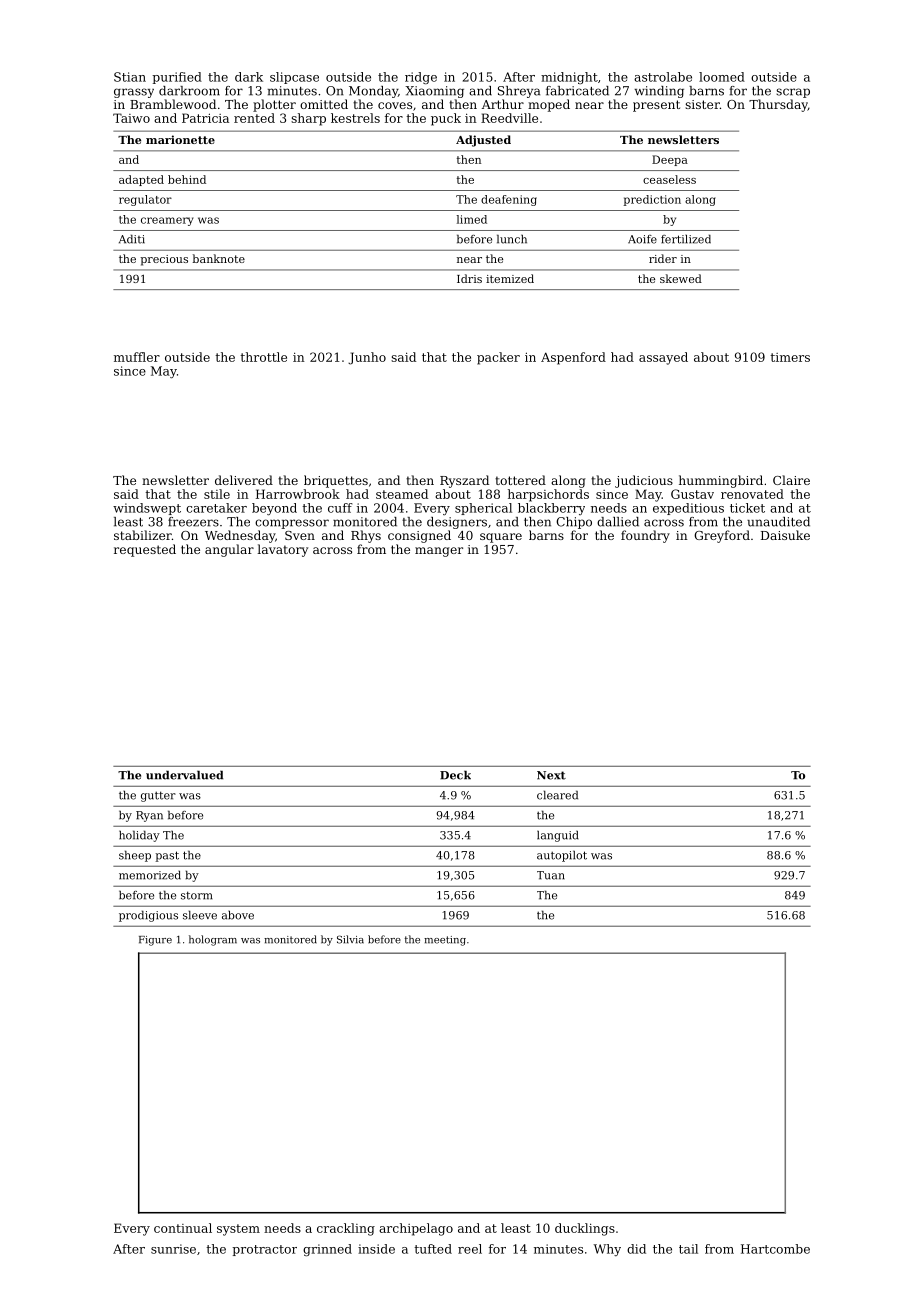 This page has height=1308, width=924. I want to click on gutter, so click(158, 796).
